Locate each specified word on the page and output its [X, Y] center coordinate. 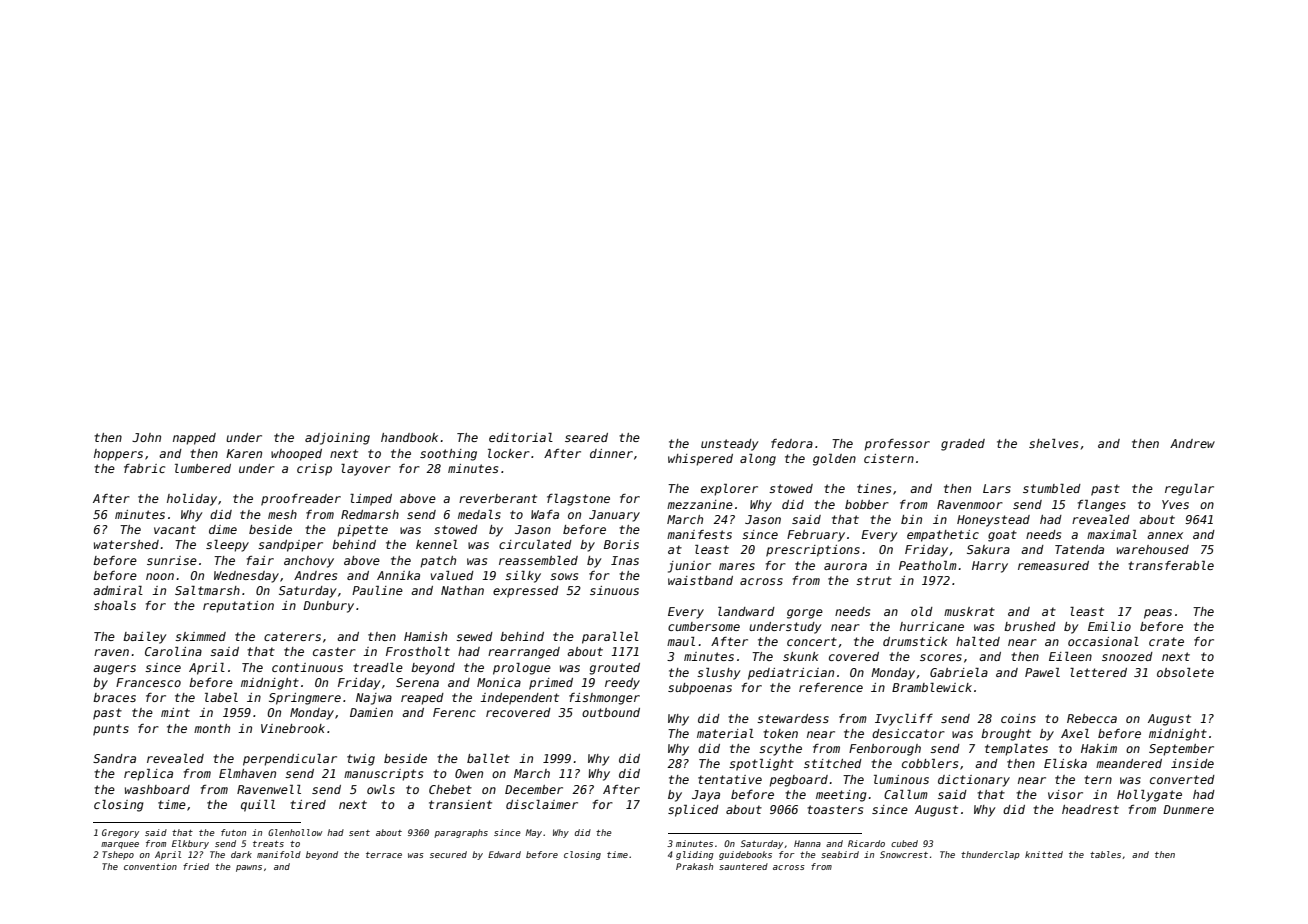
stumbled [1052, 488]
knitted [1044, 854]
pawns [249, 868]
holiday [192, 500]
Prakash [694, 866]
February [816, 536]
